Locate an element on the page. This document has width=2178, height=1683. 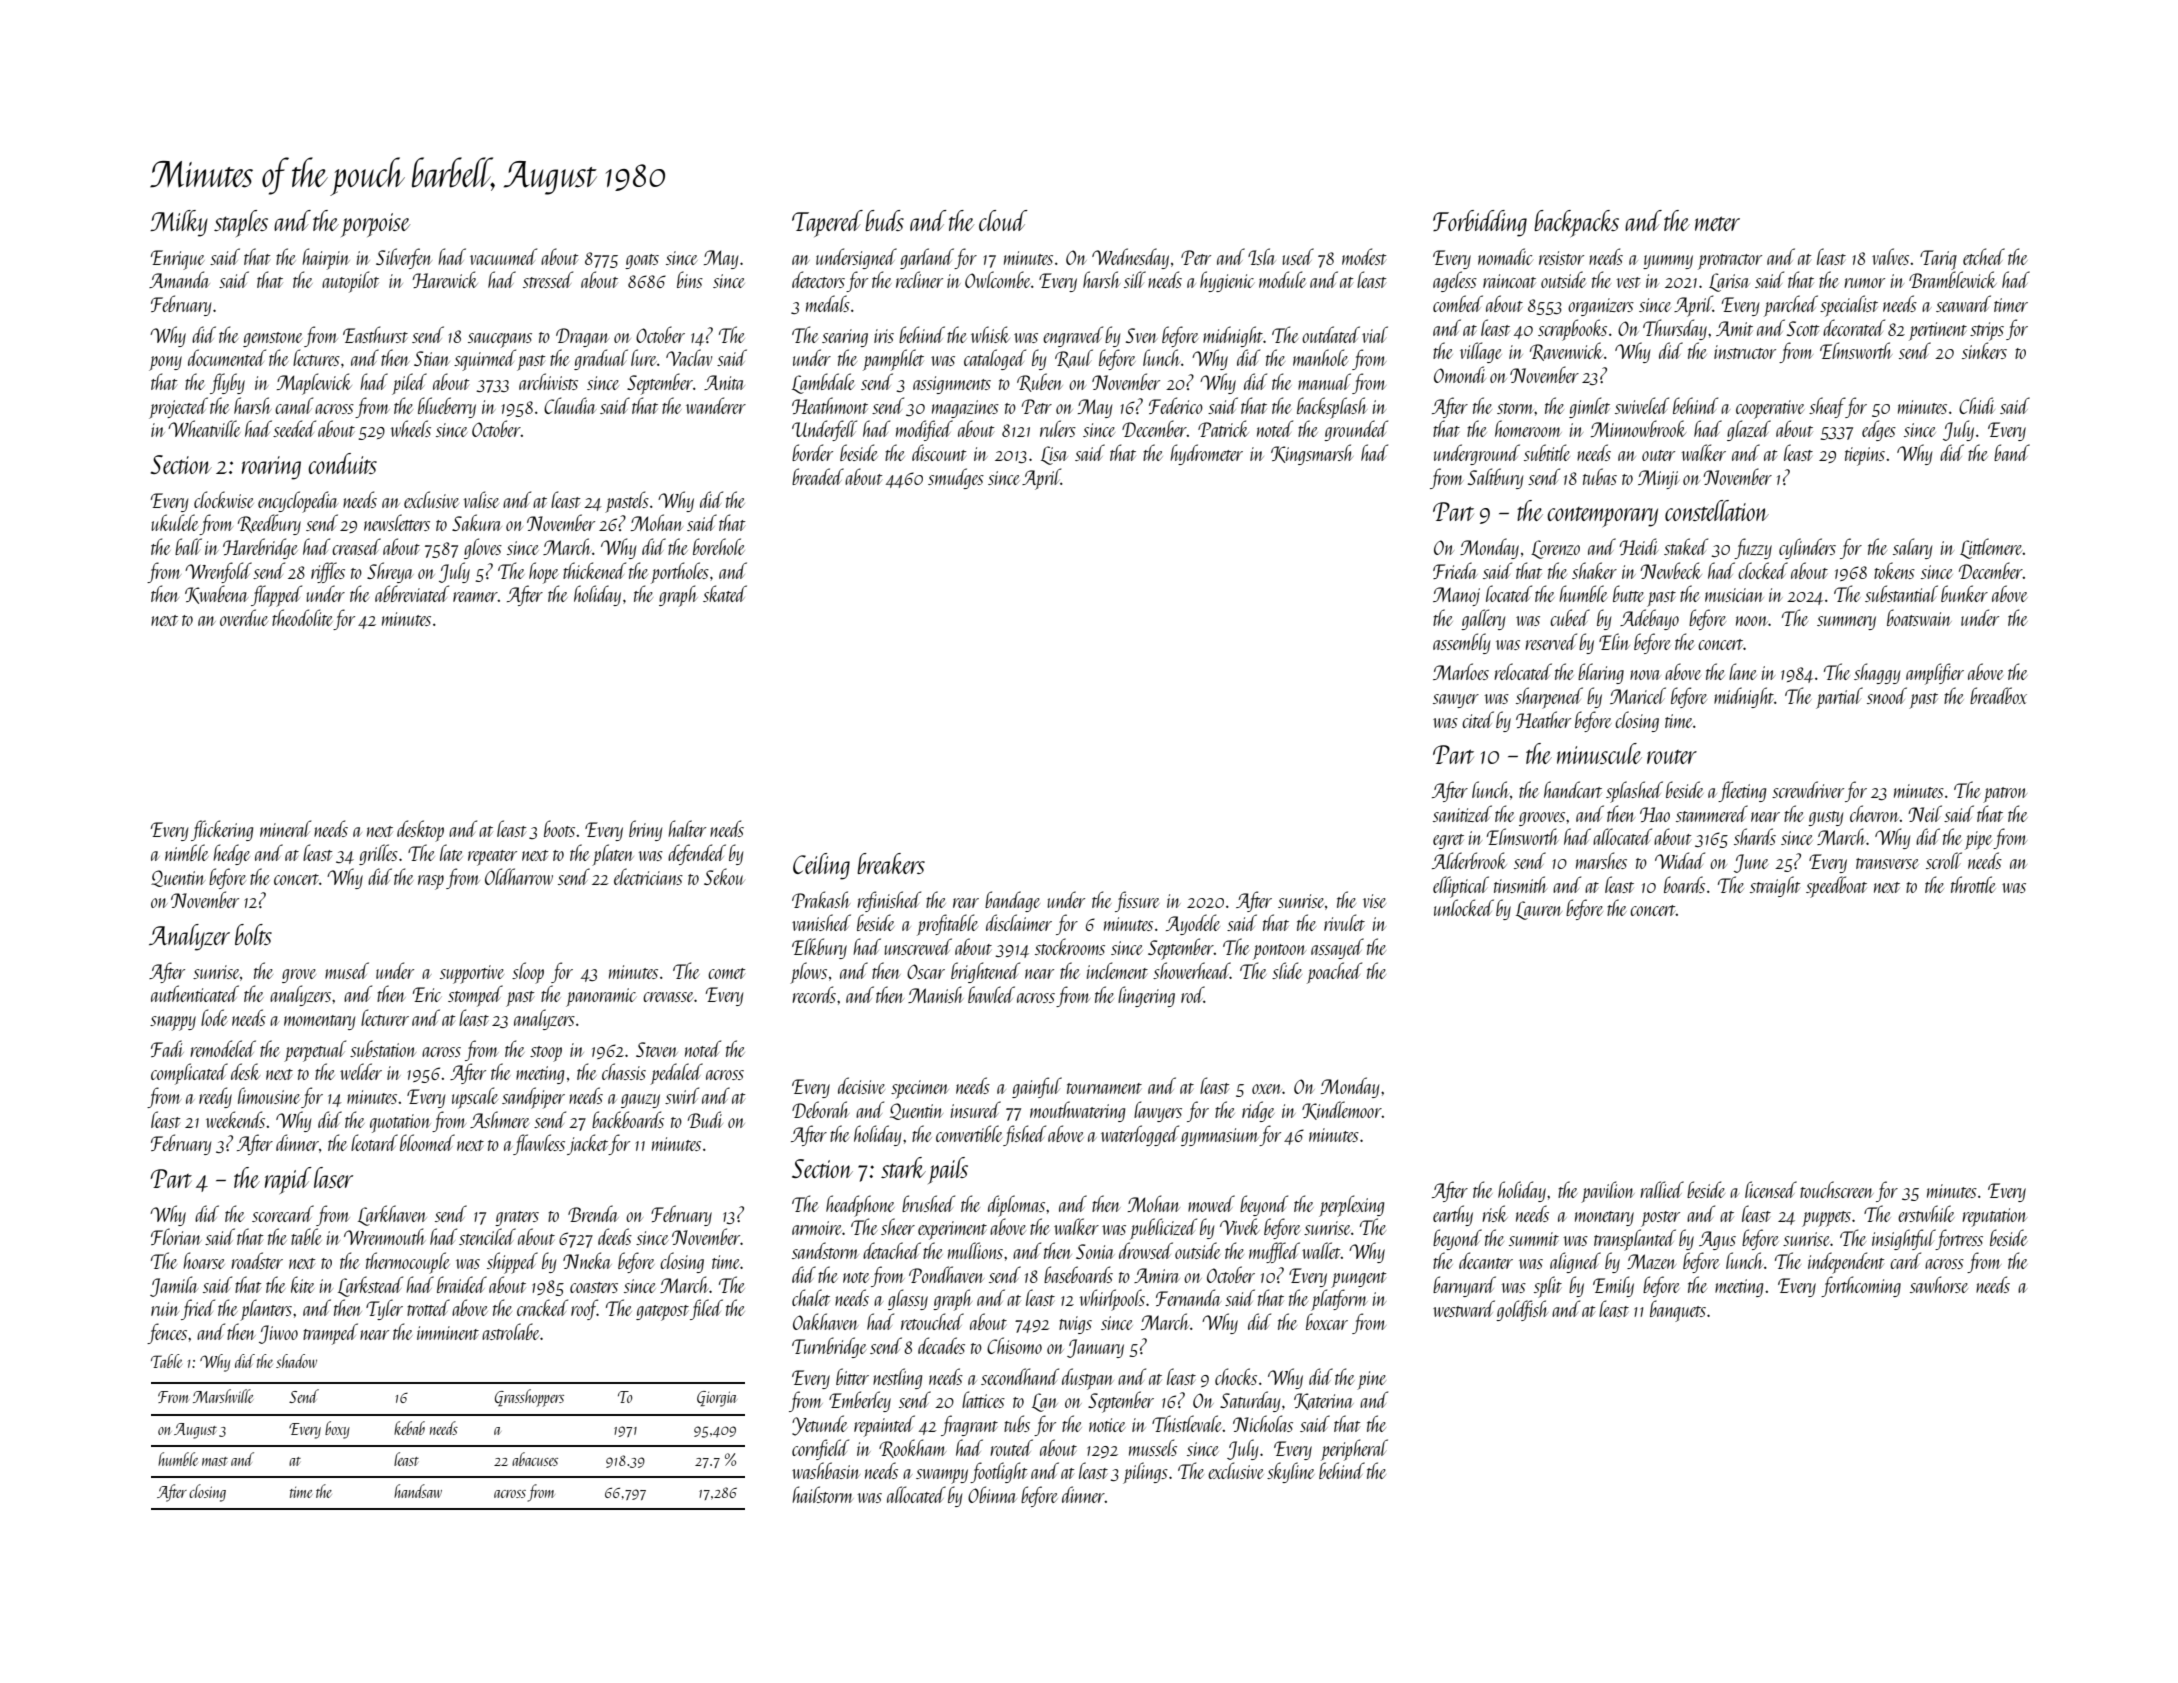
newsletters is located at coordinates (397, 522).
